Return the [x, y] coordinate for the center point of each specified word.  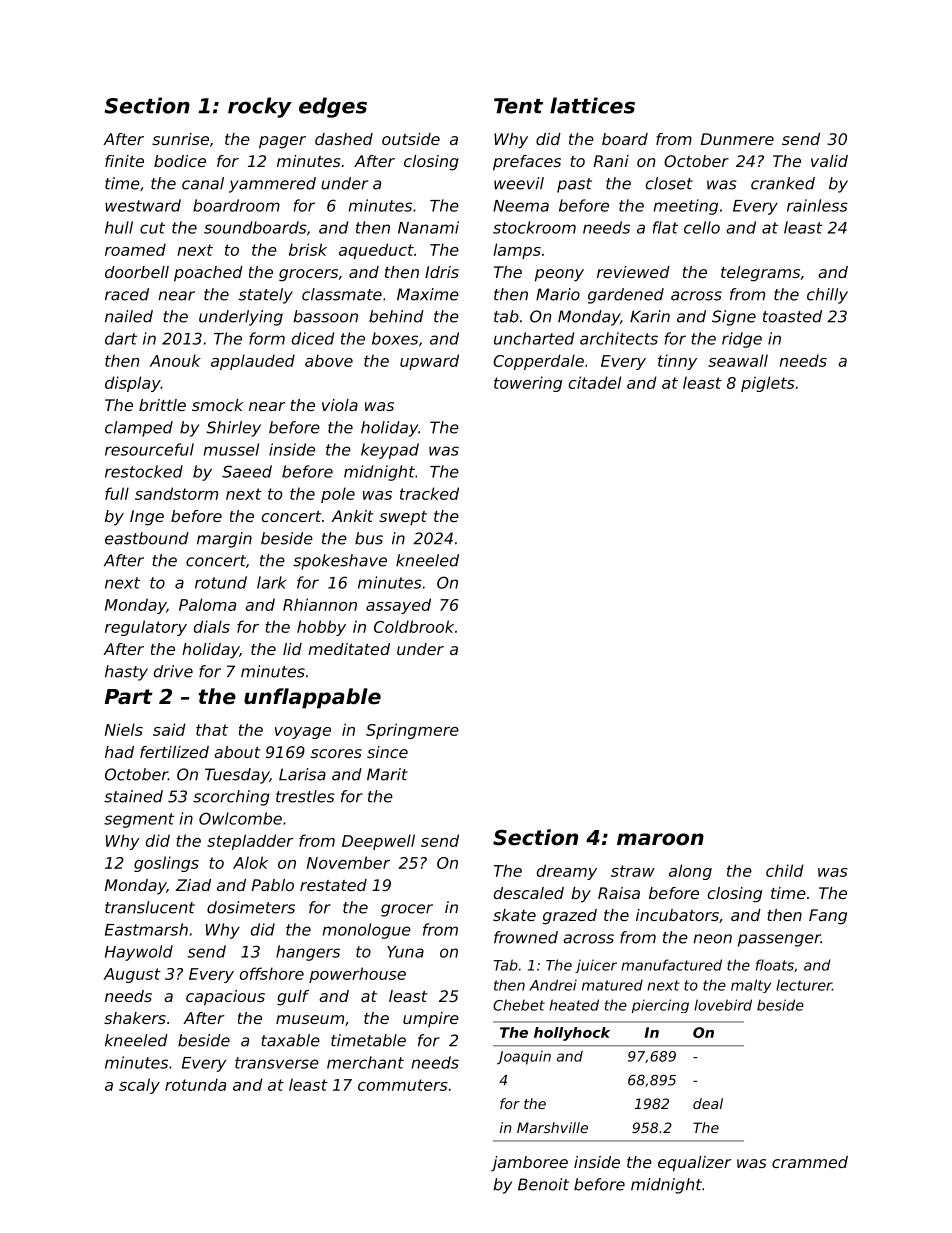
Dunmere [737, 139]
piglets [768, 384]
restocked [144, 471]
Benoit [543, 1184]
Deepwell [378, 842]
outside [411, 139]
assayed [398, 606]
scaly [139, 1086]
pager [282, 142]
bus [369, 538]
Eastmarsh [146, 929]
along [690, 872]
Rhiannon [320, 604]
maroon [660, 839]
